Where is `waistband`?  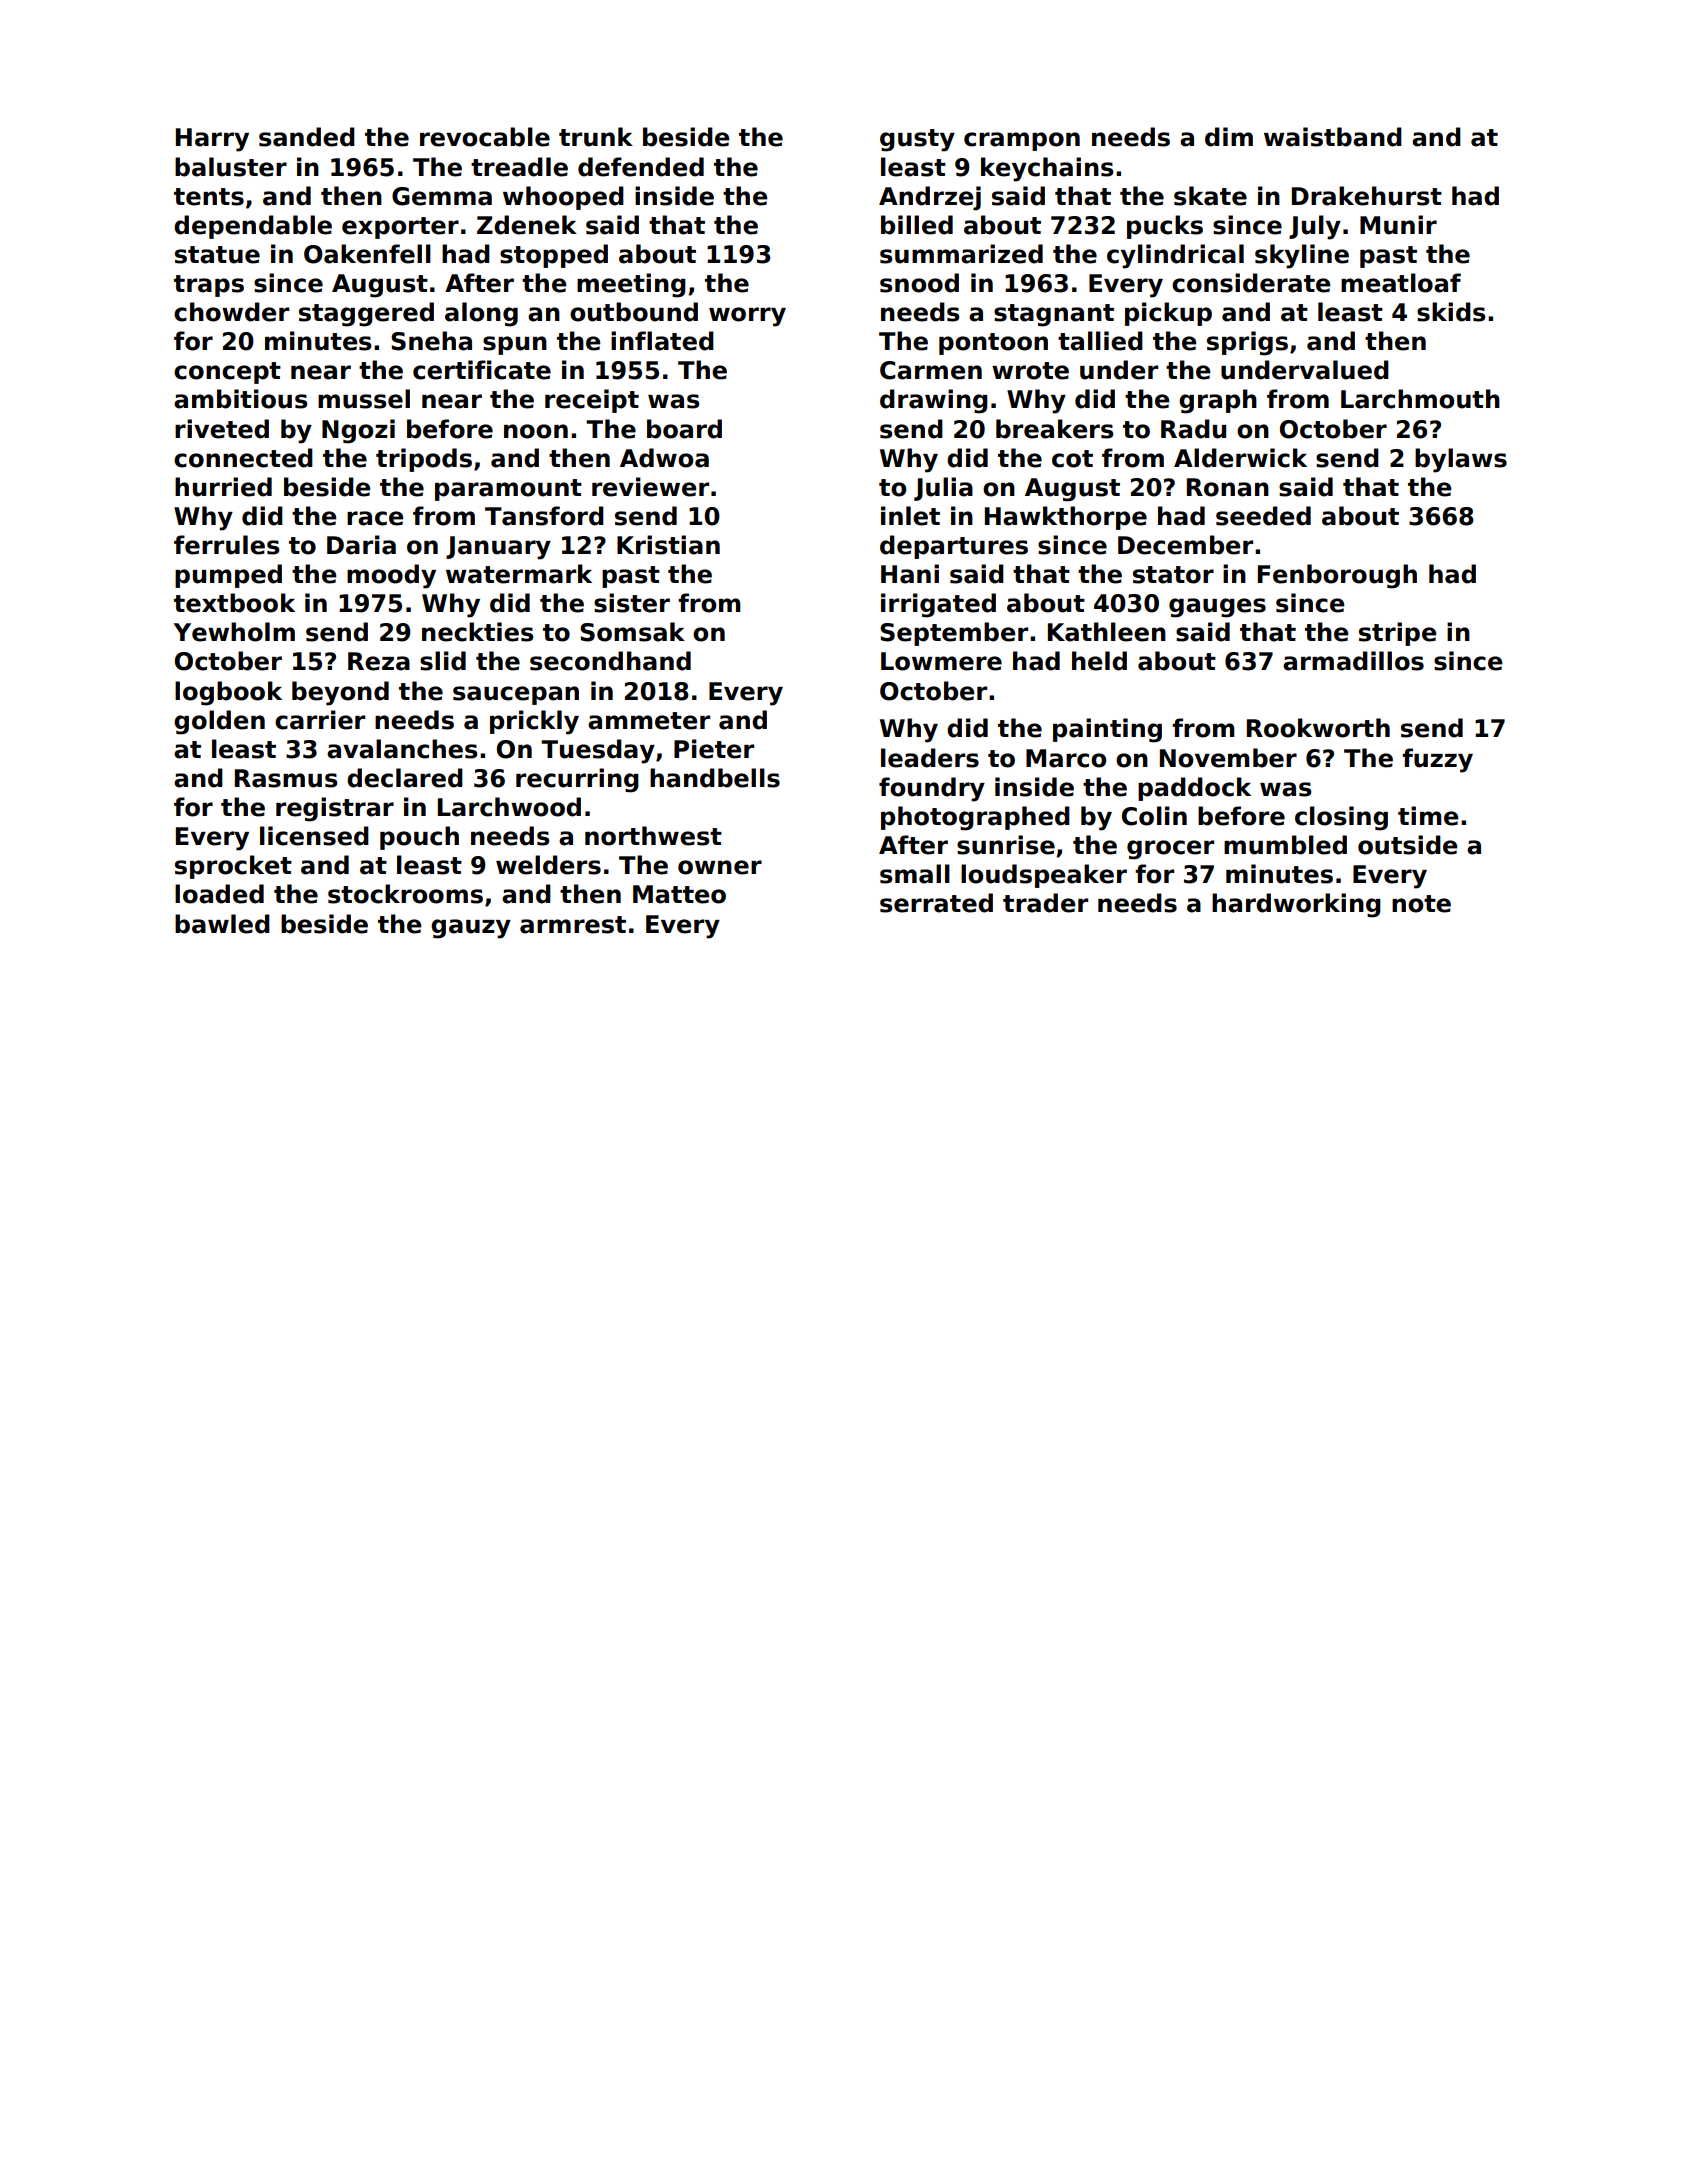 waistband is located at coordinates (1333, 137).
